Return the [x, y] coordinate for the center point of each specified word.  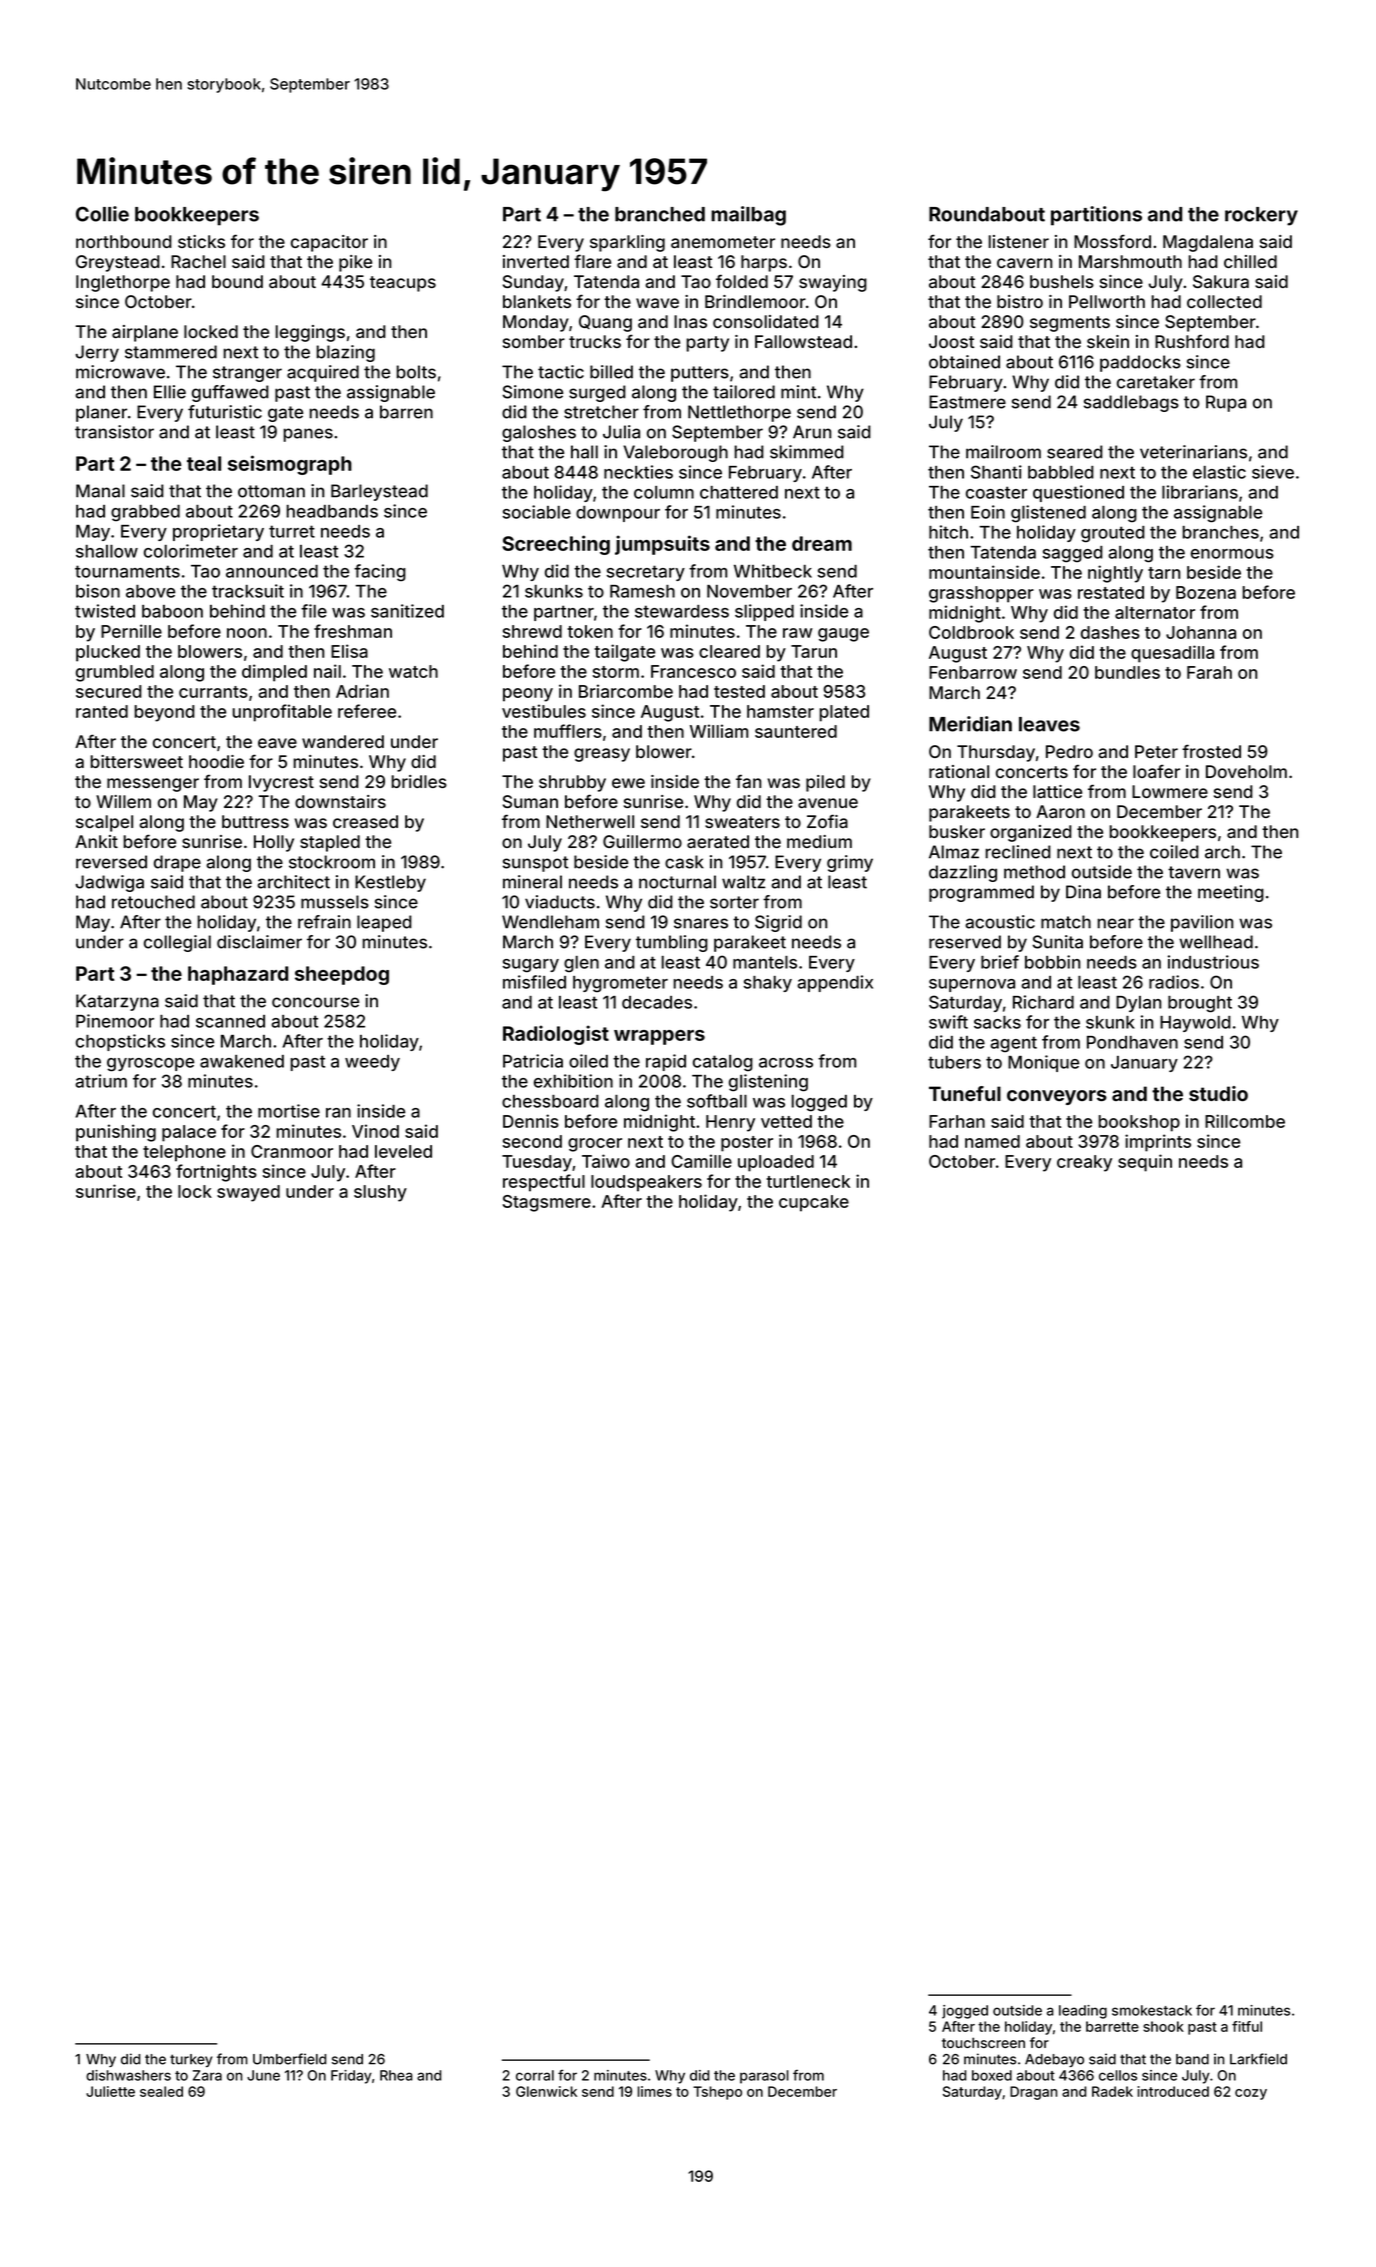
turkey [191, 2060]
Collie [102, 214]
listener [1018, 241]
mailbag [748, 216]
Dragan [1033, 2093]
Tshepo [717, 2093]
